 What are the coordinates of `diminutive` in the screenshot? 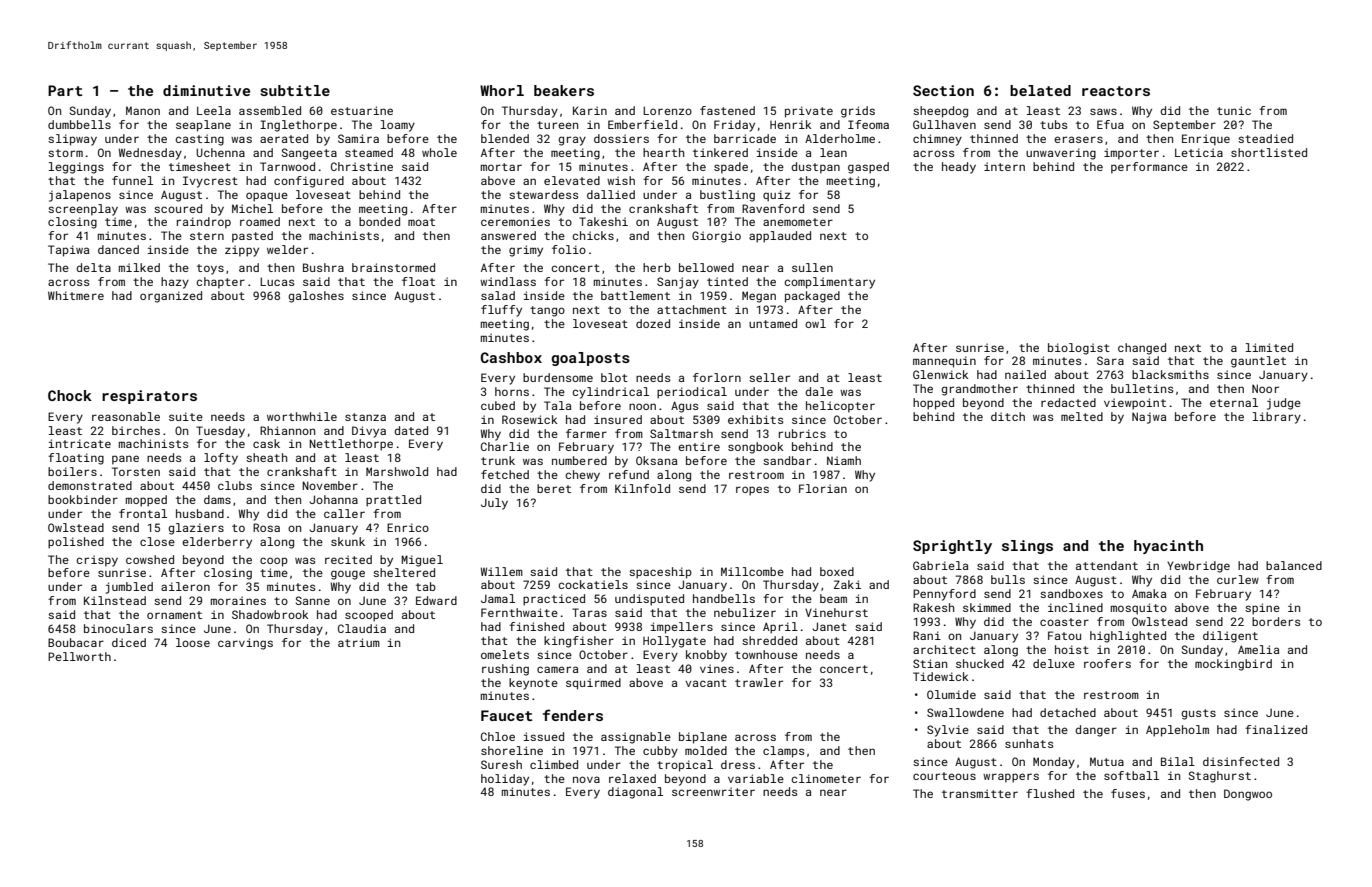 It's located at (206, 90).
